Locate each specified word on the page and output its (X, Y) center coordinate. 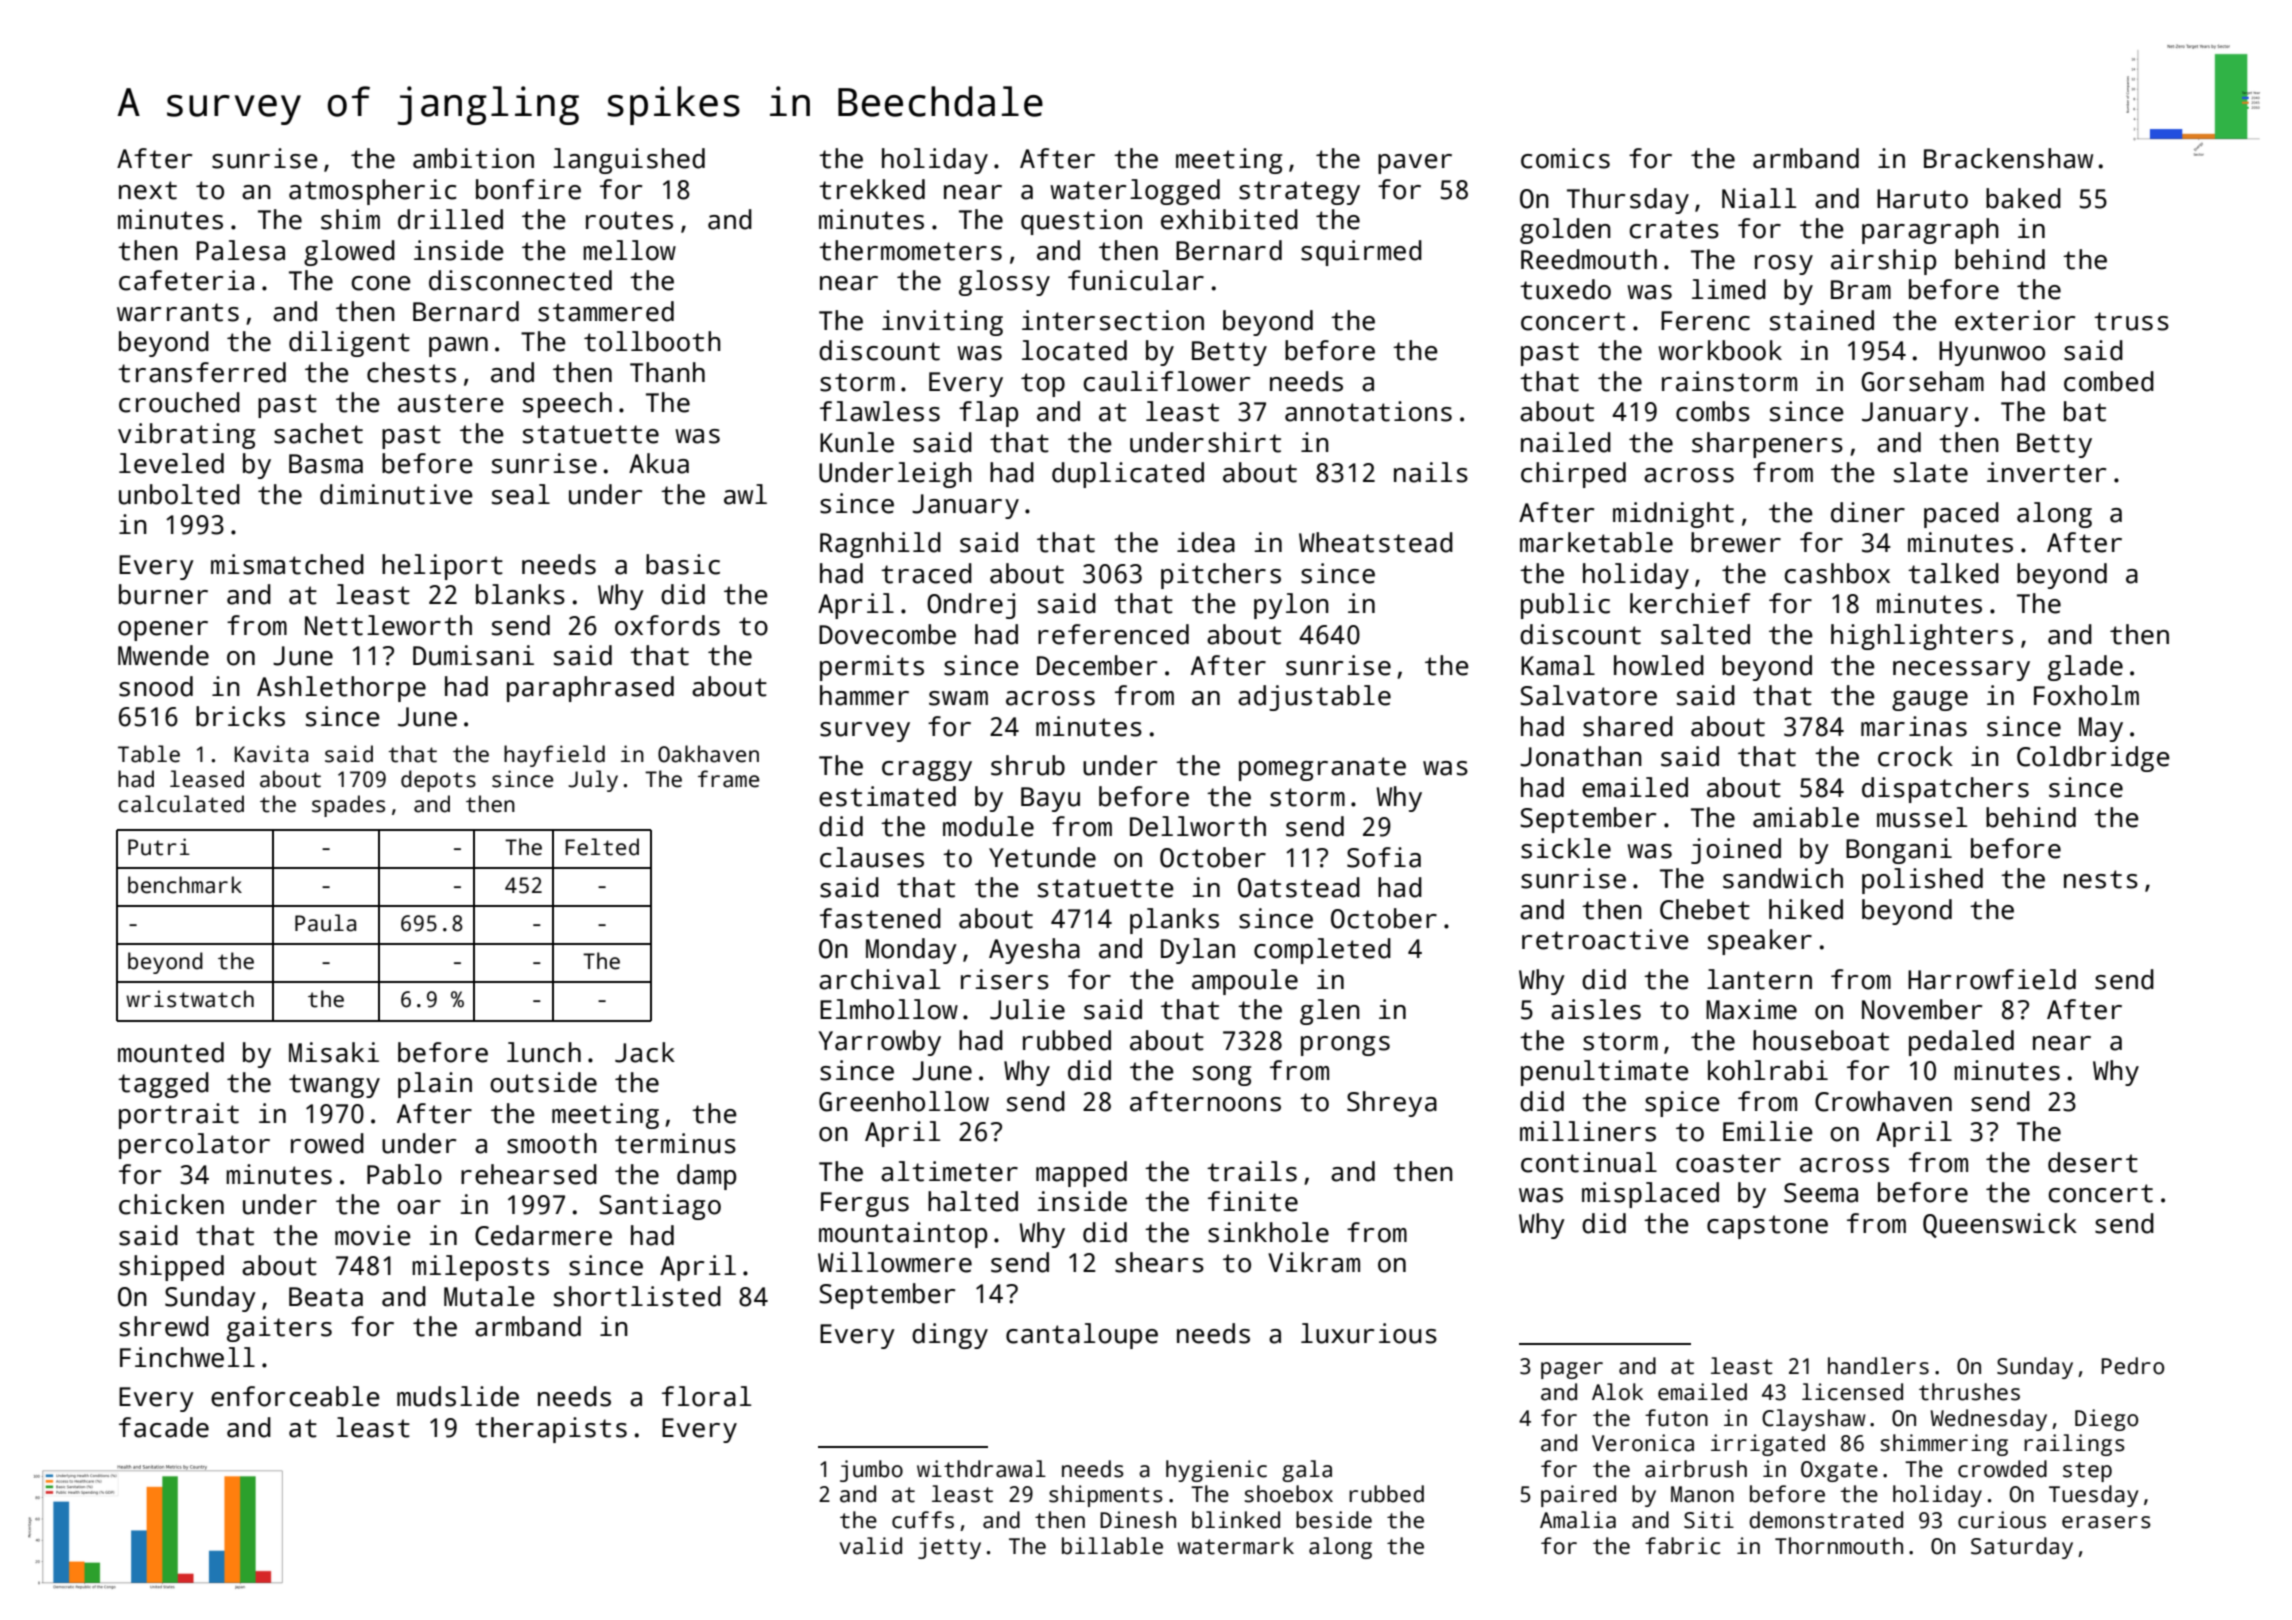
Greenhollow (904, 1101)
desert (2093, 1162)
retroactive (1605, 939)
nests (2101, 879)
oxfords (667, 625)
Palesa (241, 250)
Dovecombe (887, 634)
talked (1953, 573)
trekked (872, 189)
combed (2109, 381)
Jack (645, 1052)
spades (348, 806)
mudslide (458, 1396)
